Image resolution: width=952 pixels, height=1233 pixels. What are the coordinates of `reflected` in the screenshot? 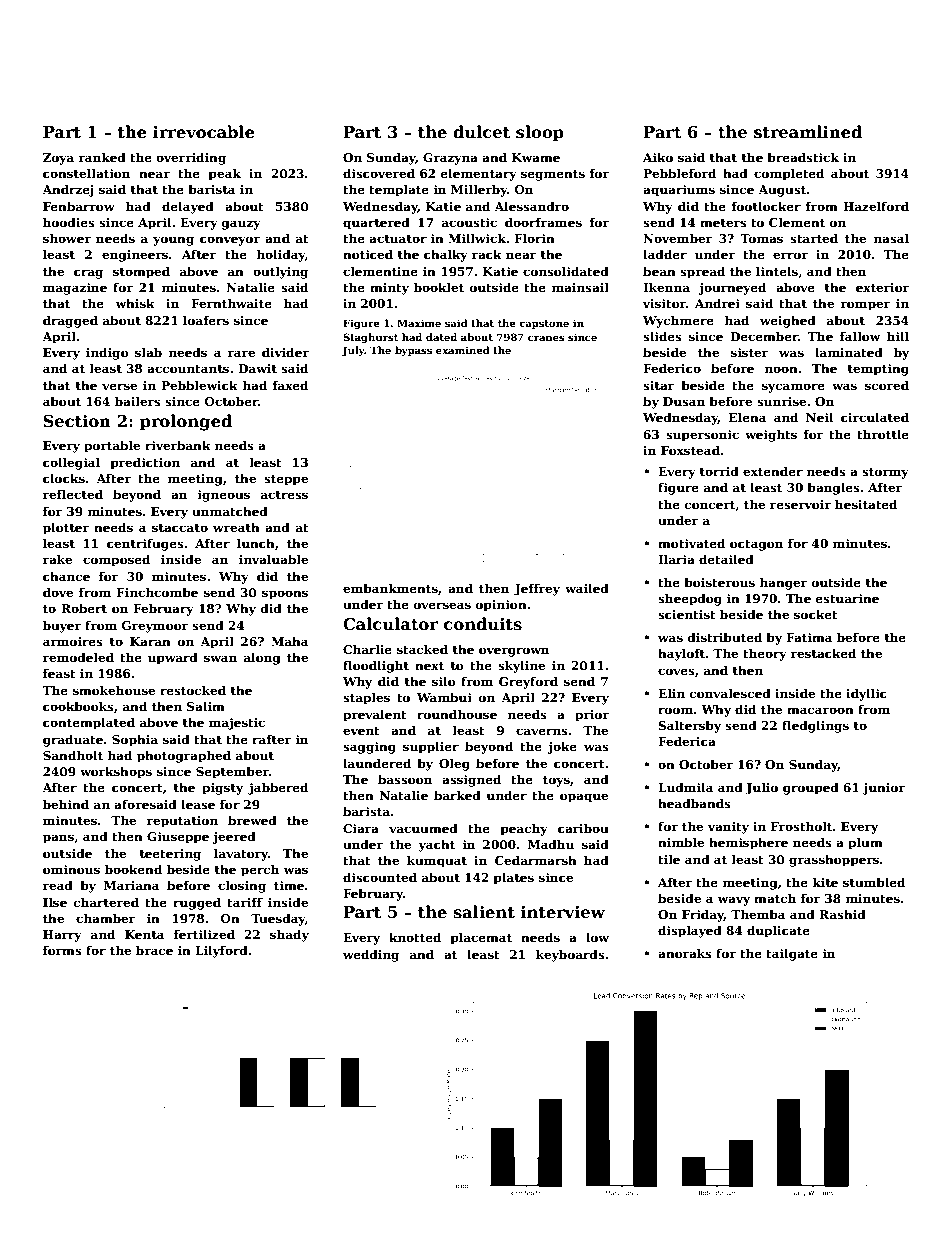 It's located at (73, 494).
